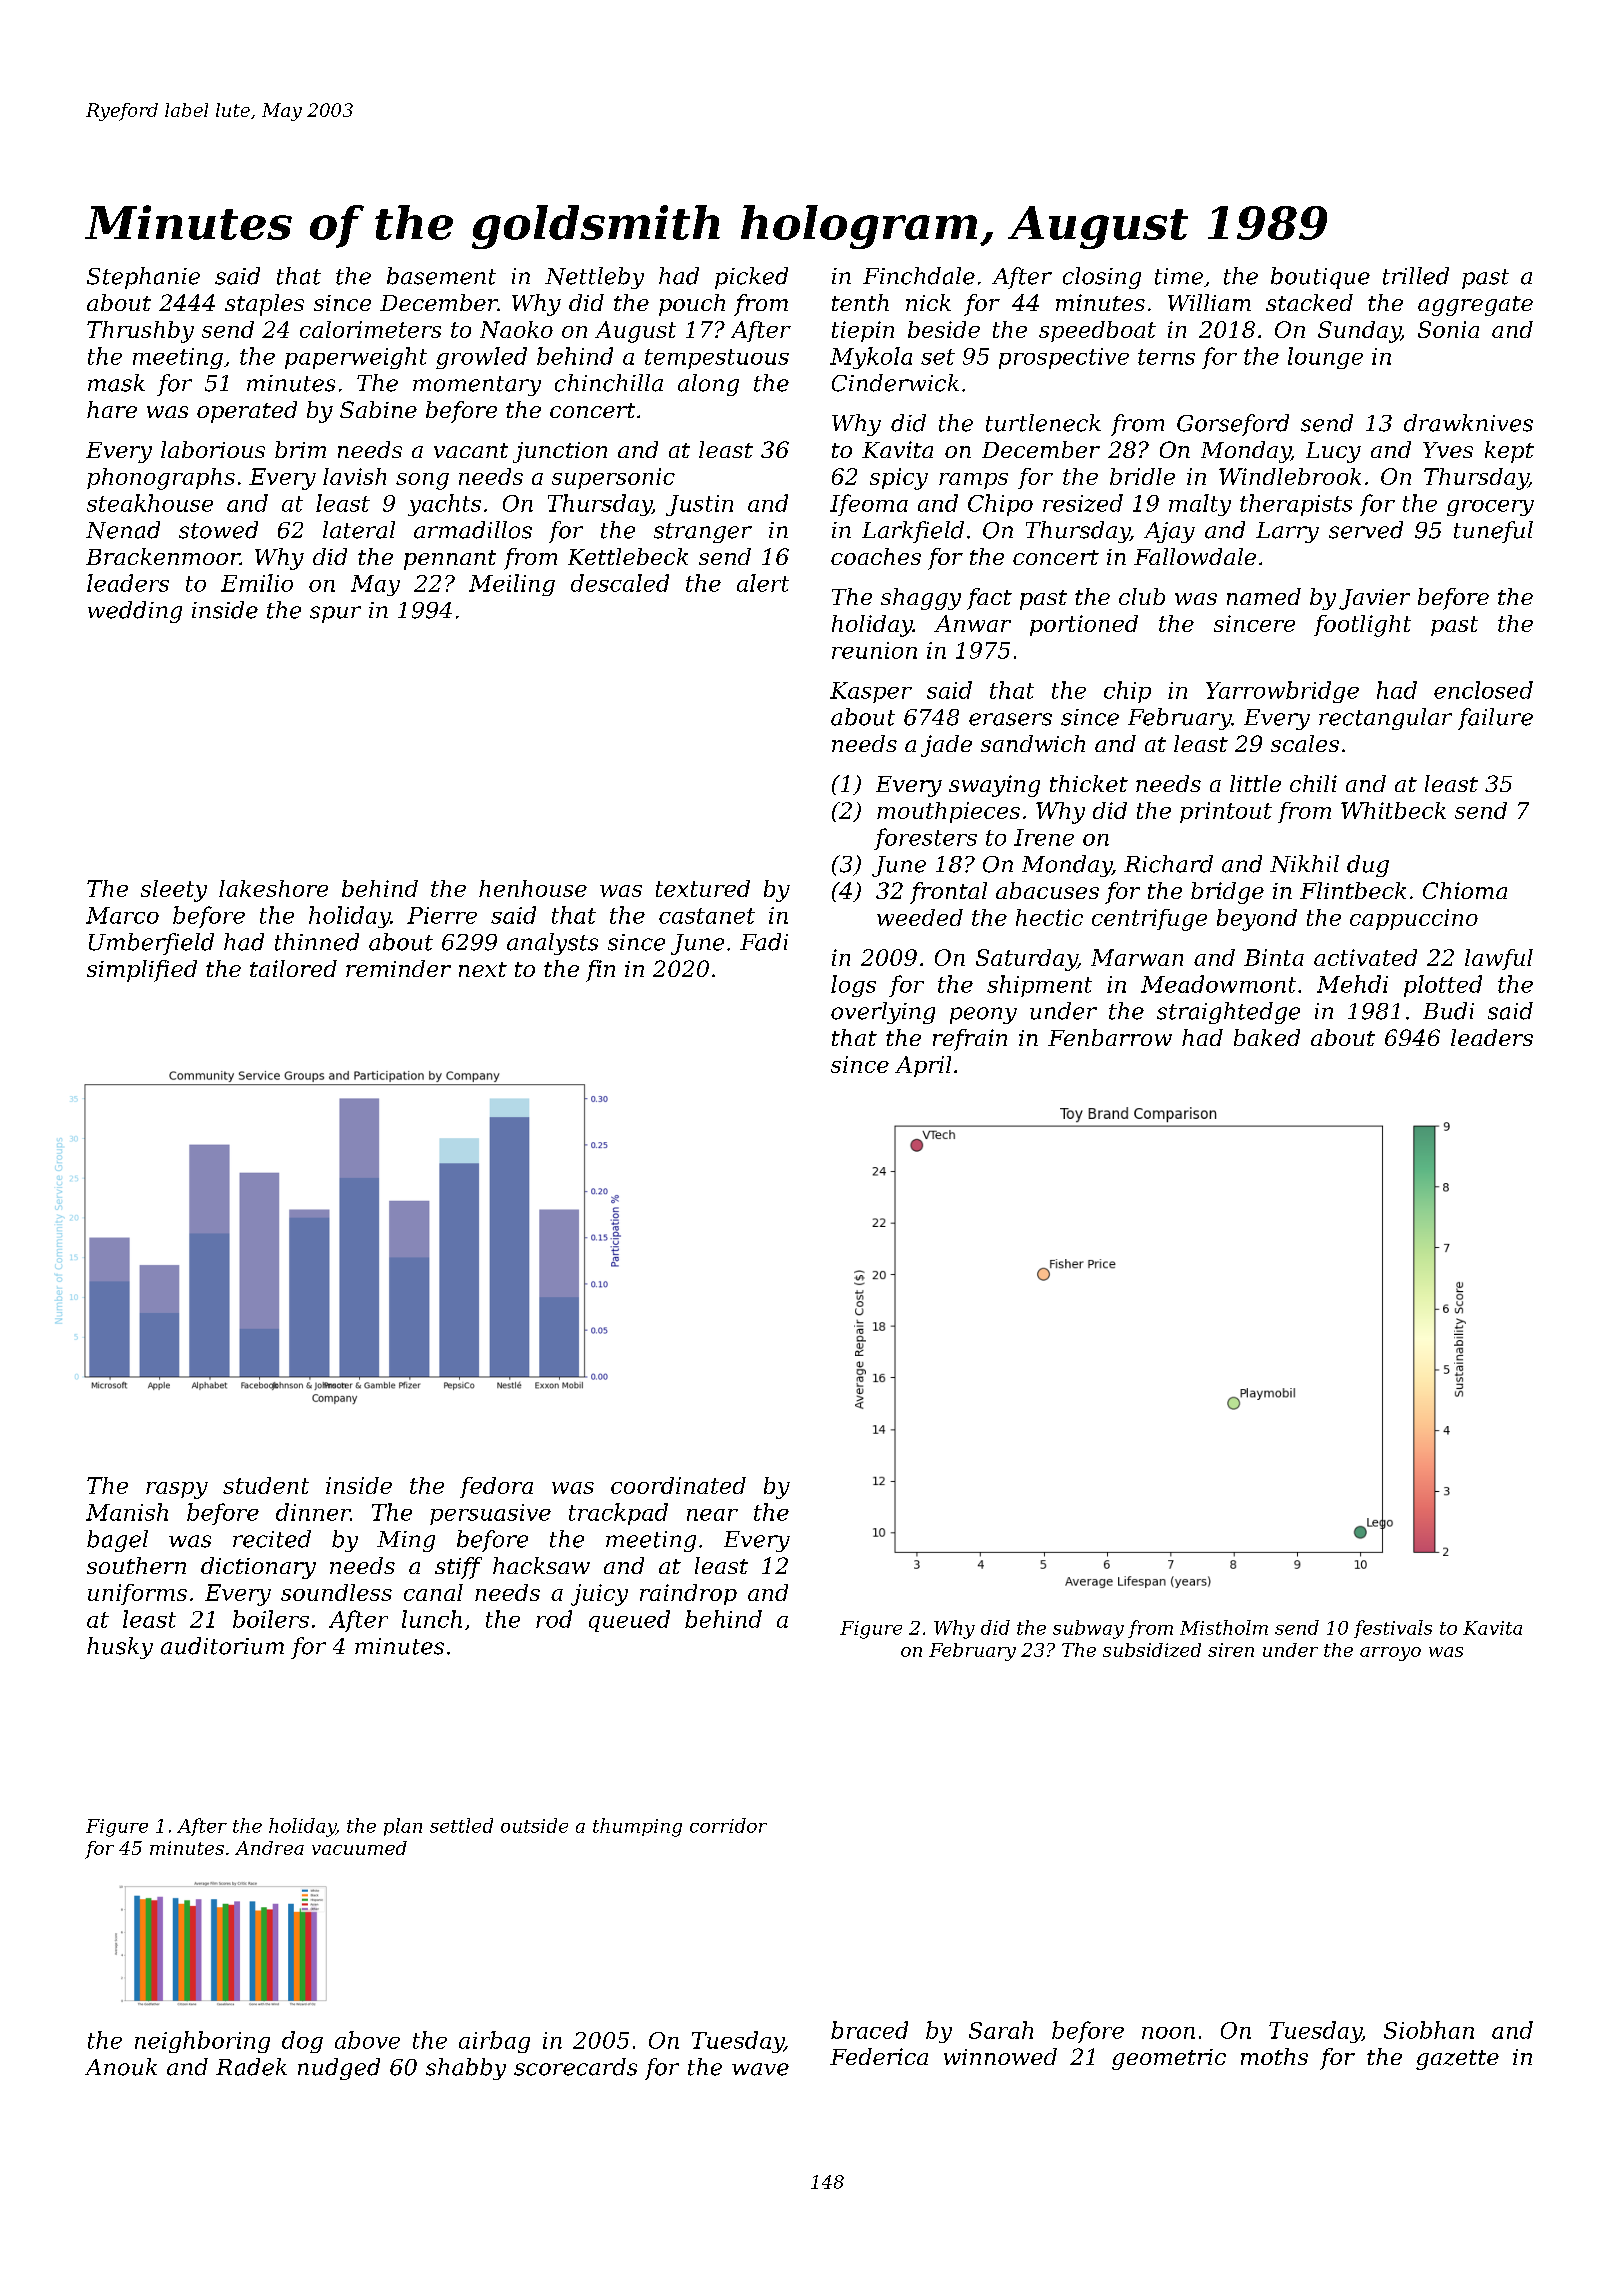  Describe the element at coordinates (247, 412) in the screenshot. I see `operated` at that location.
